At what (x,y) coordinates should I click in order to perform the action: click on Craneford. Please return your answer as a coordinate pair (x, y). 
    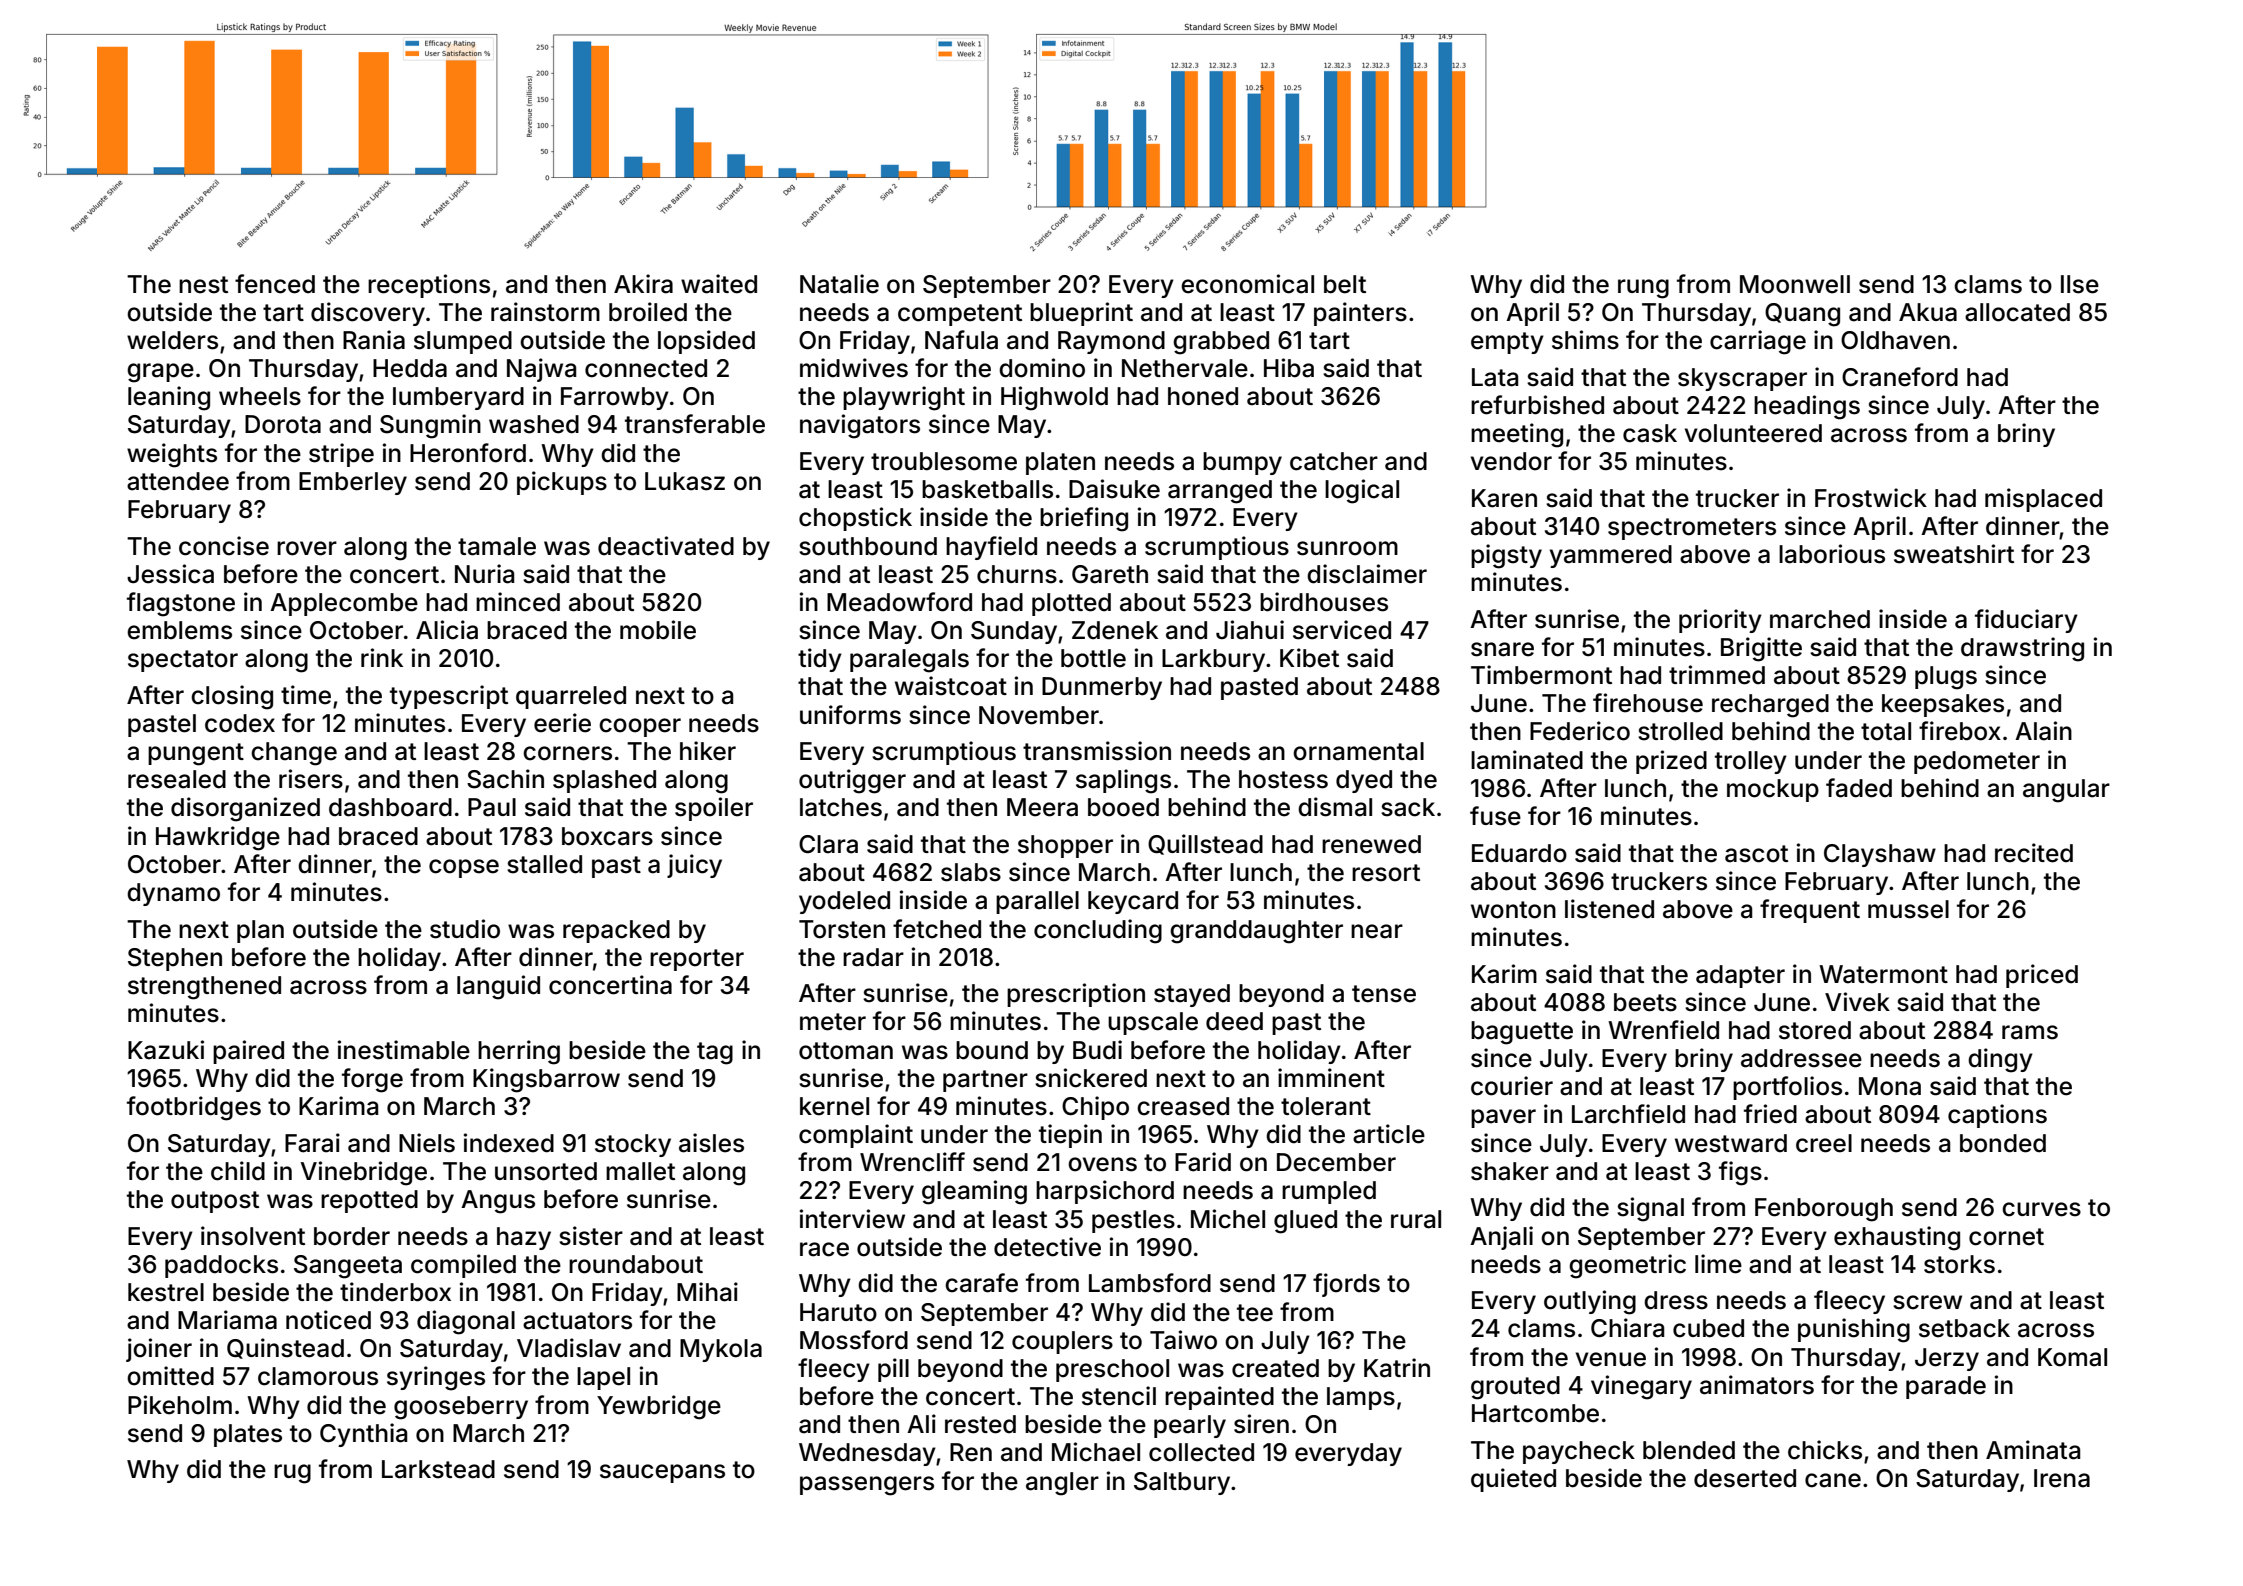
    Looking at the image, I should click on (1900, 377).
